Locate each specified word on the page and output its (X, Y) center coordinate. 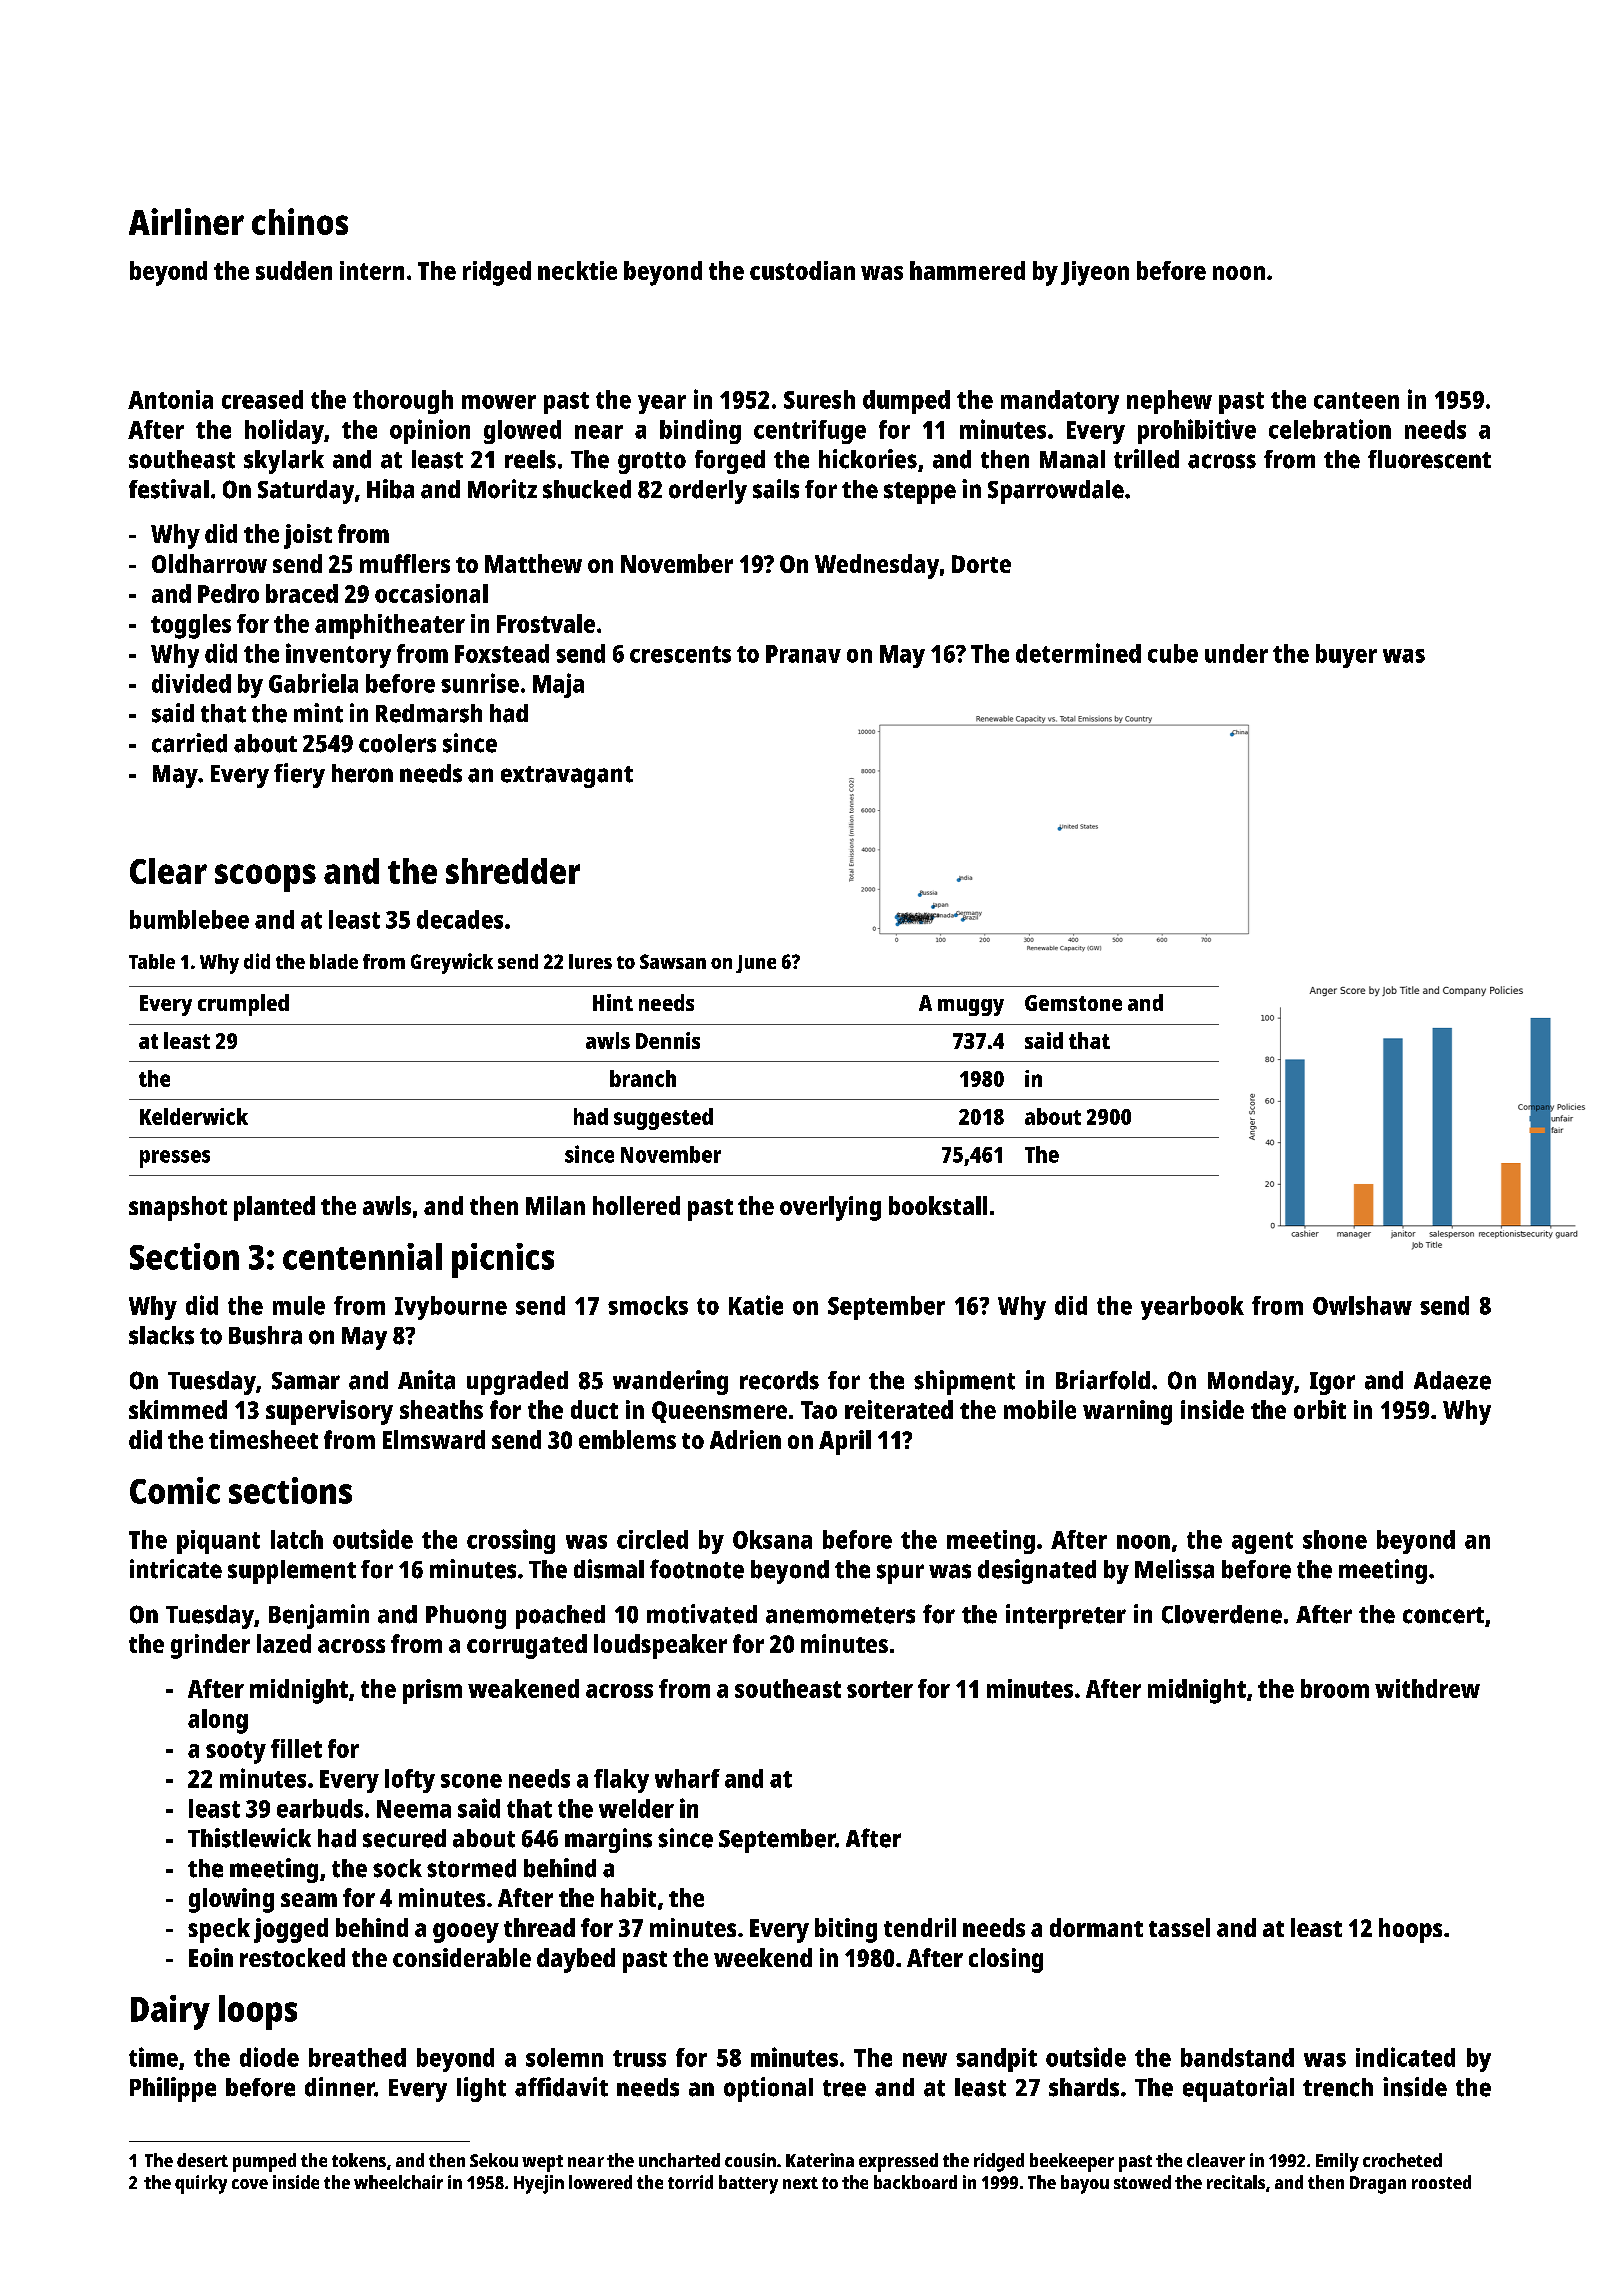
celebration (1330, 429)
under (1236, 653)
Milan (555, 1205)
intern (372, 270)
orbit (1320, 1409)
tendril (920, 1927)
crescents (680, 654)
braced (302, 593)
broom (1335, 1688)
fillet (296, 1748)
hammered (967, 270)
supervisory (329, 1412)
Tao (819, 1410)
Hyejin (539, 2184)
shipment (964, 1382)
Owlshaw (1362, 1305)
